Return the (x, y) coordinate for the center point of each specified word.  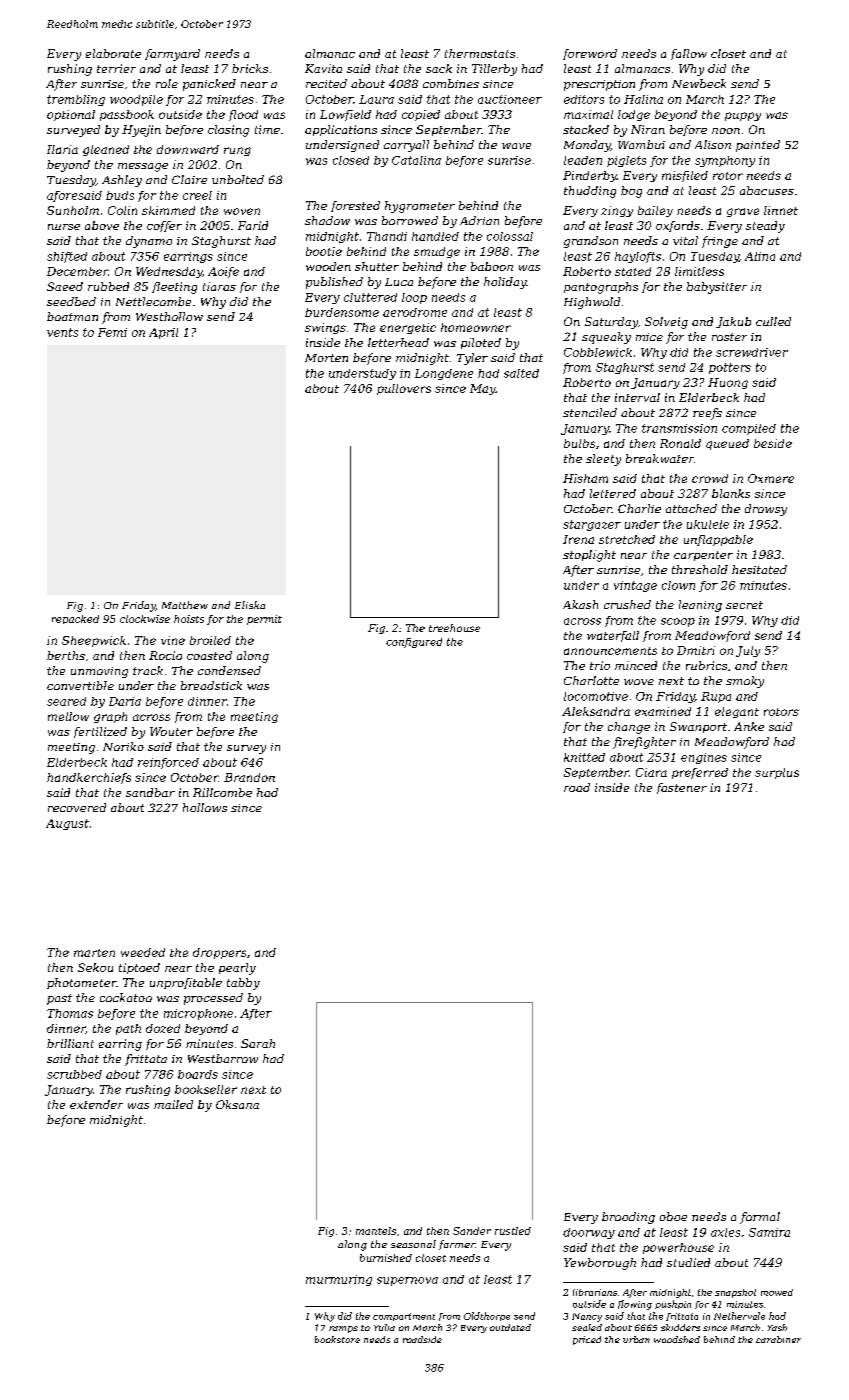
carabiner (778, 1339)
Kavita (323, 68)
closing (228, 131)
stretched (627, 539)
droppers (219, 953)
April (163, 333)
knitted (584, 757)
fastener (682, 788)
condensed (229, 670)
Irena (578, 539)
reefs (707, 414)
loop (414, 298)
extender (96, 1104)
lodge (634, 115)
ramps (343, 1329)
